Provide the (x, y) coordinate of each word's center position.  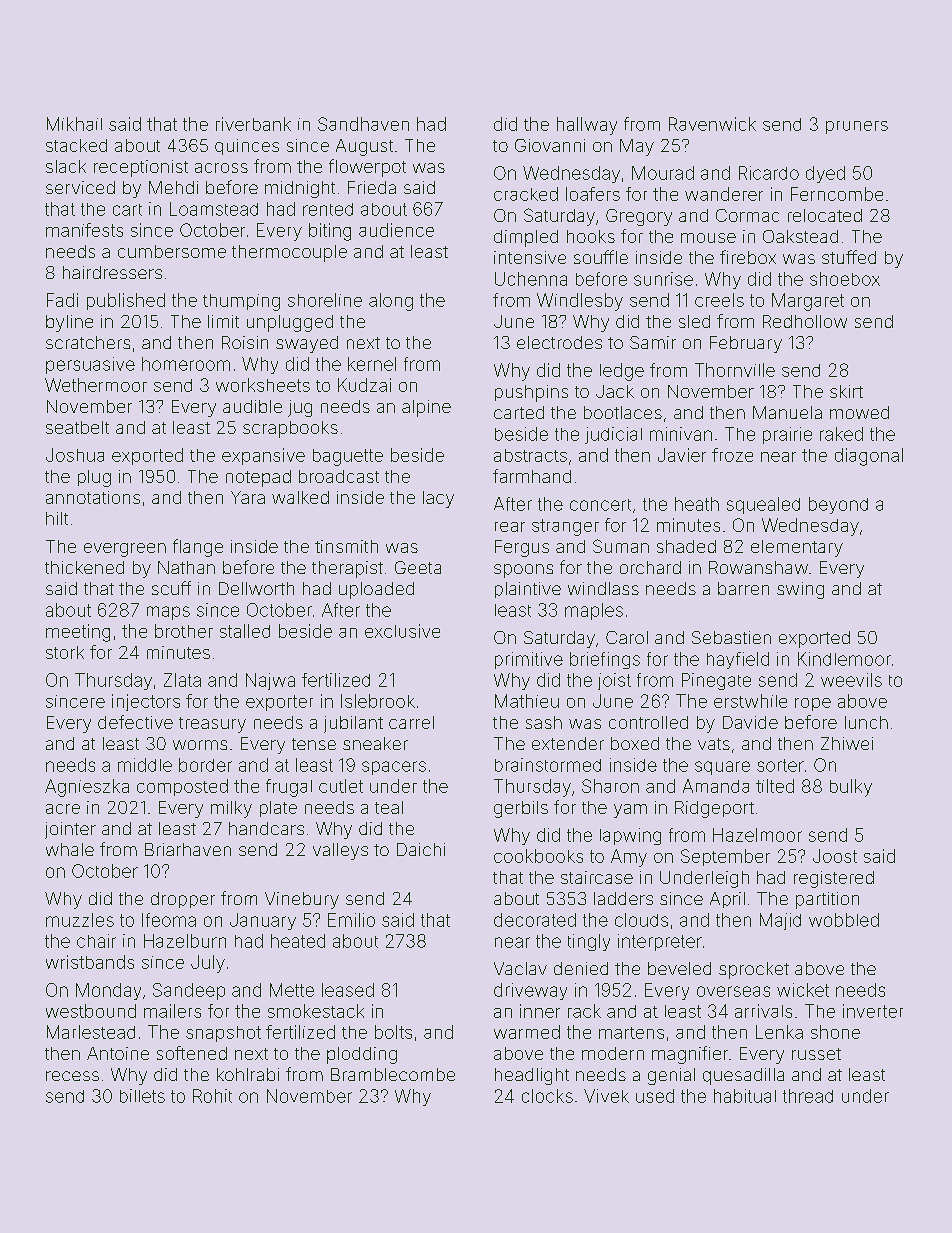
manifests (84, 230)
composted (182, 787)
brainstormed (548, 765)
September (725, 857)
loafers (593, 194)
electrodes (559, 342)
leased (348, 990)
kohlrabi (248, 1074)
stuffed (849, 257)
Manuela (787, 412)
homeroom (186, 364)
